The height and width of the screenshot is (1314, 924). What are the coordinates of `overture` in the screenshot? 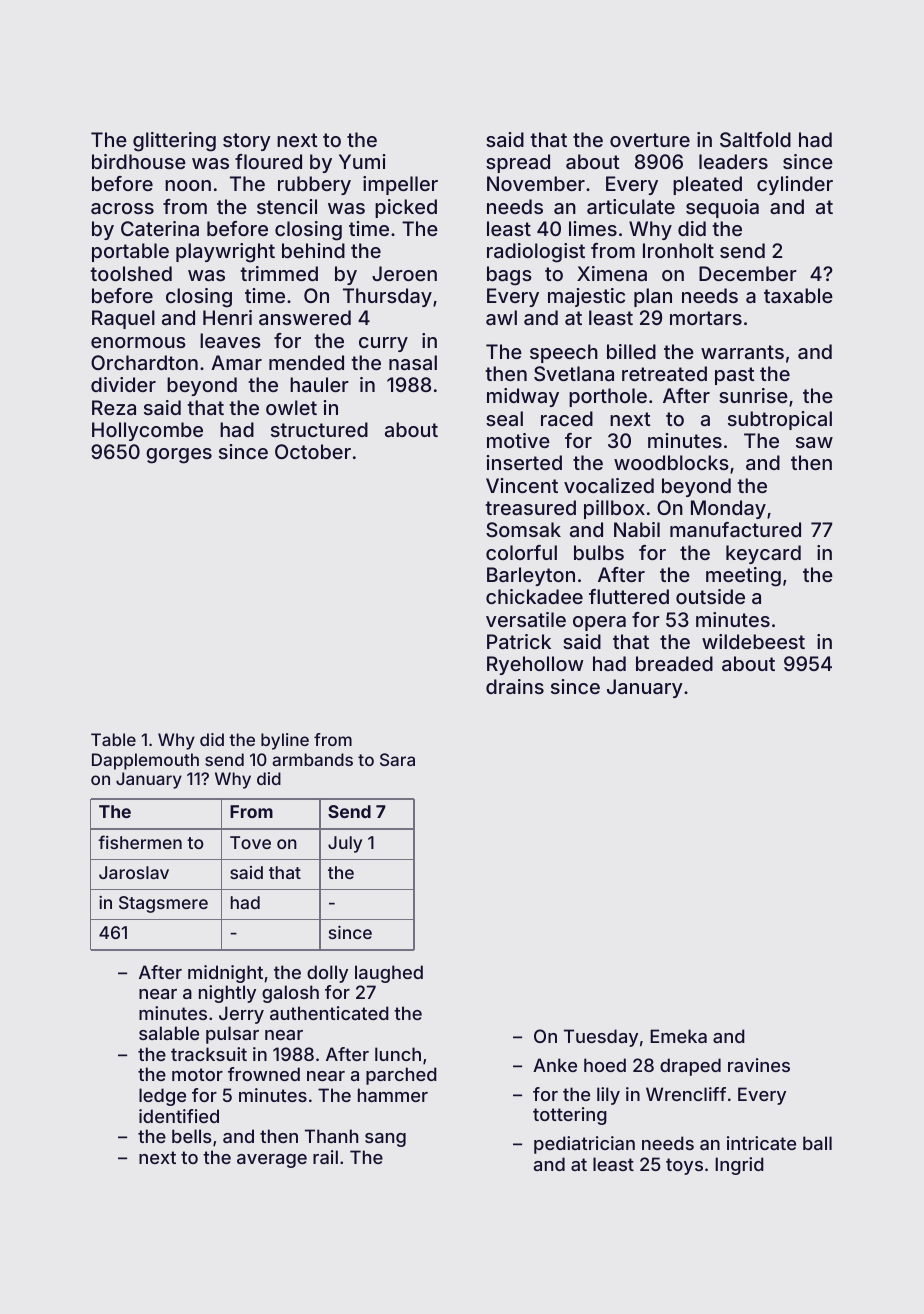 It's located at (650, 140).
